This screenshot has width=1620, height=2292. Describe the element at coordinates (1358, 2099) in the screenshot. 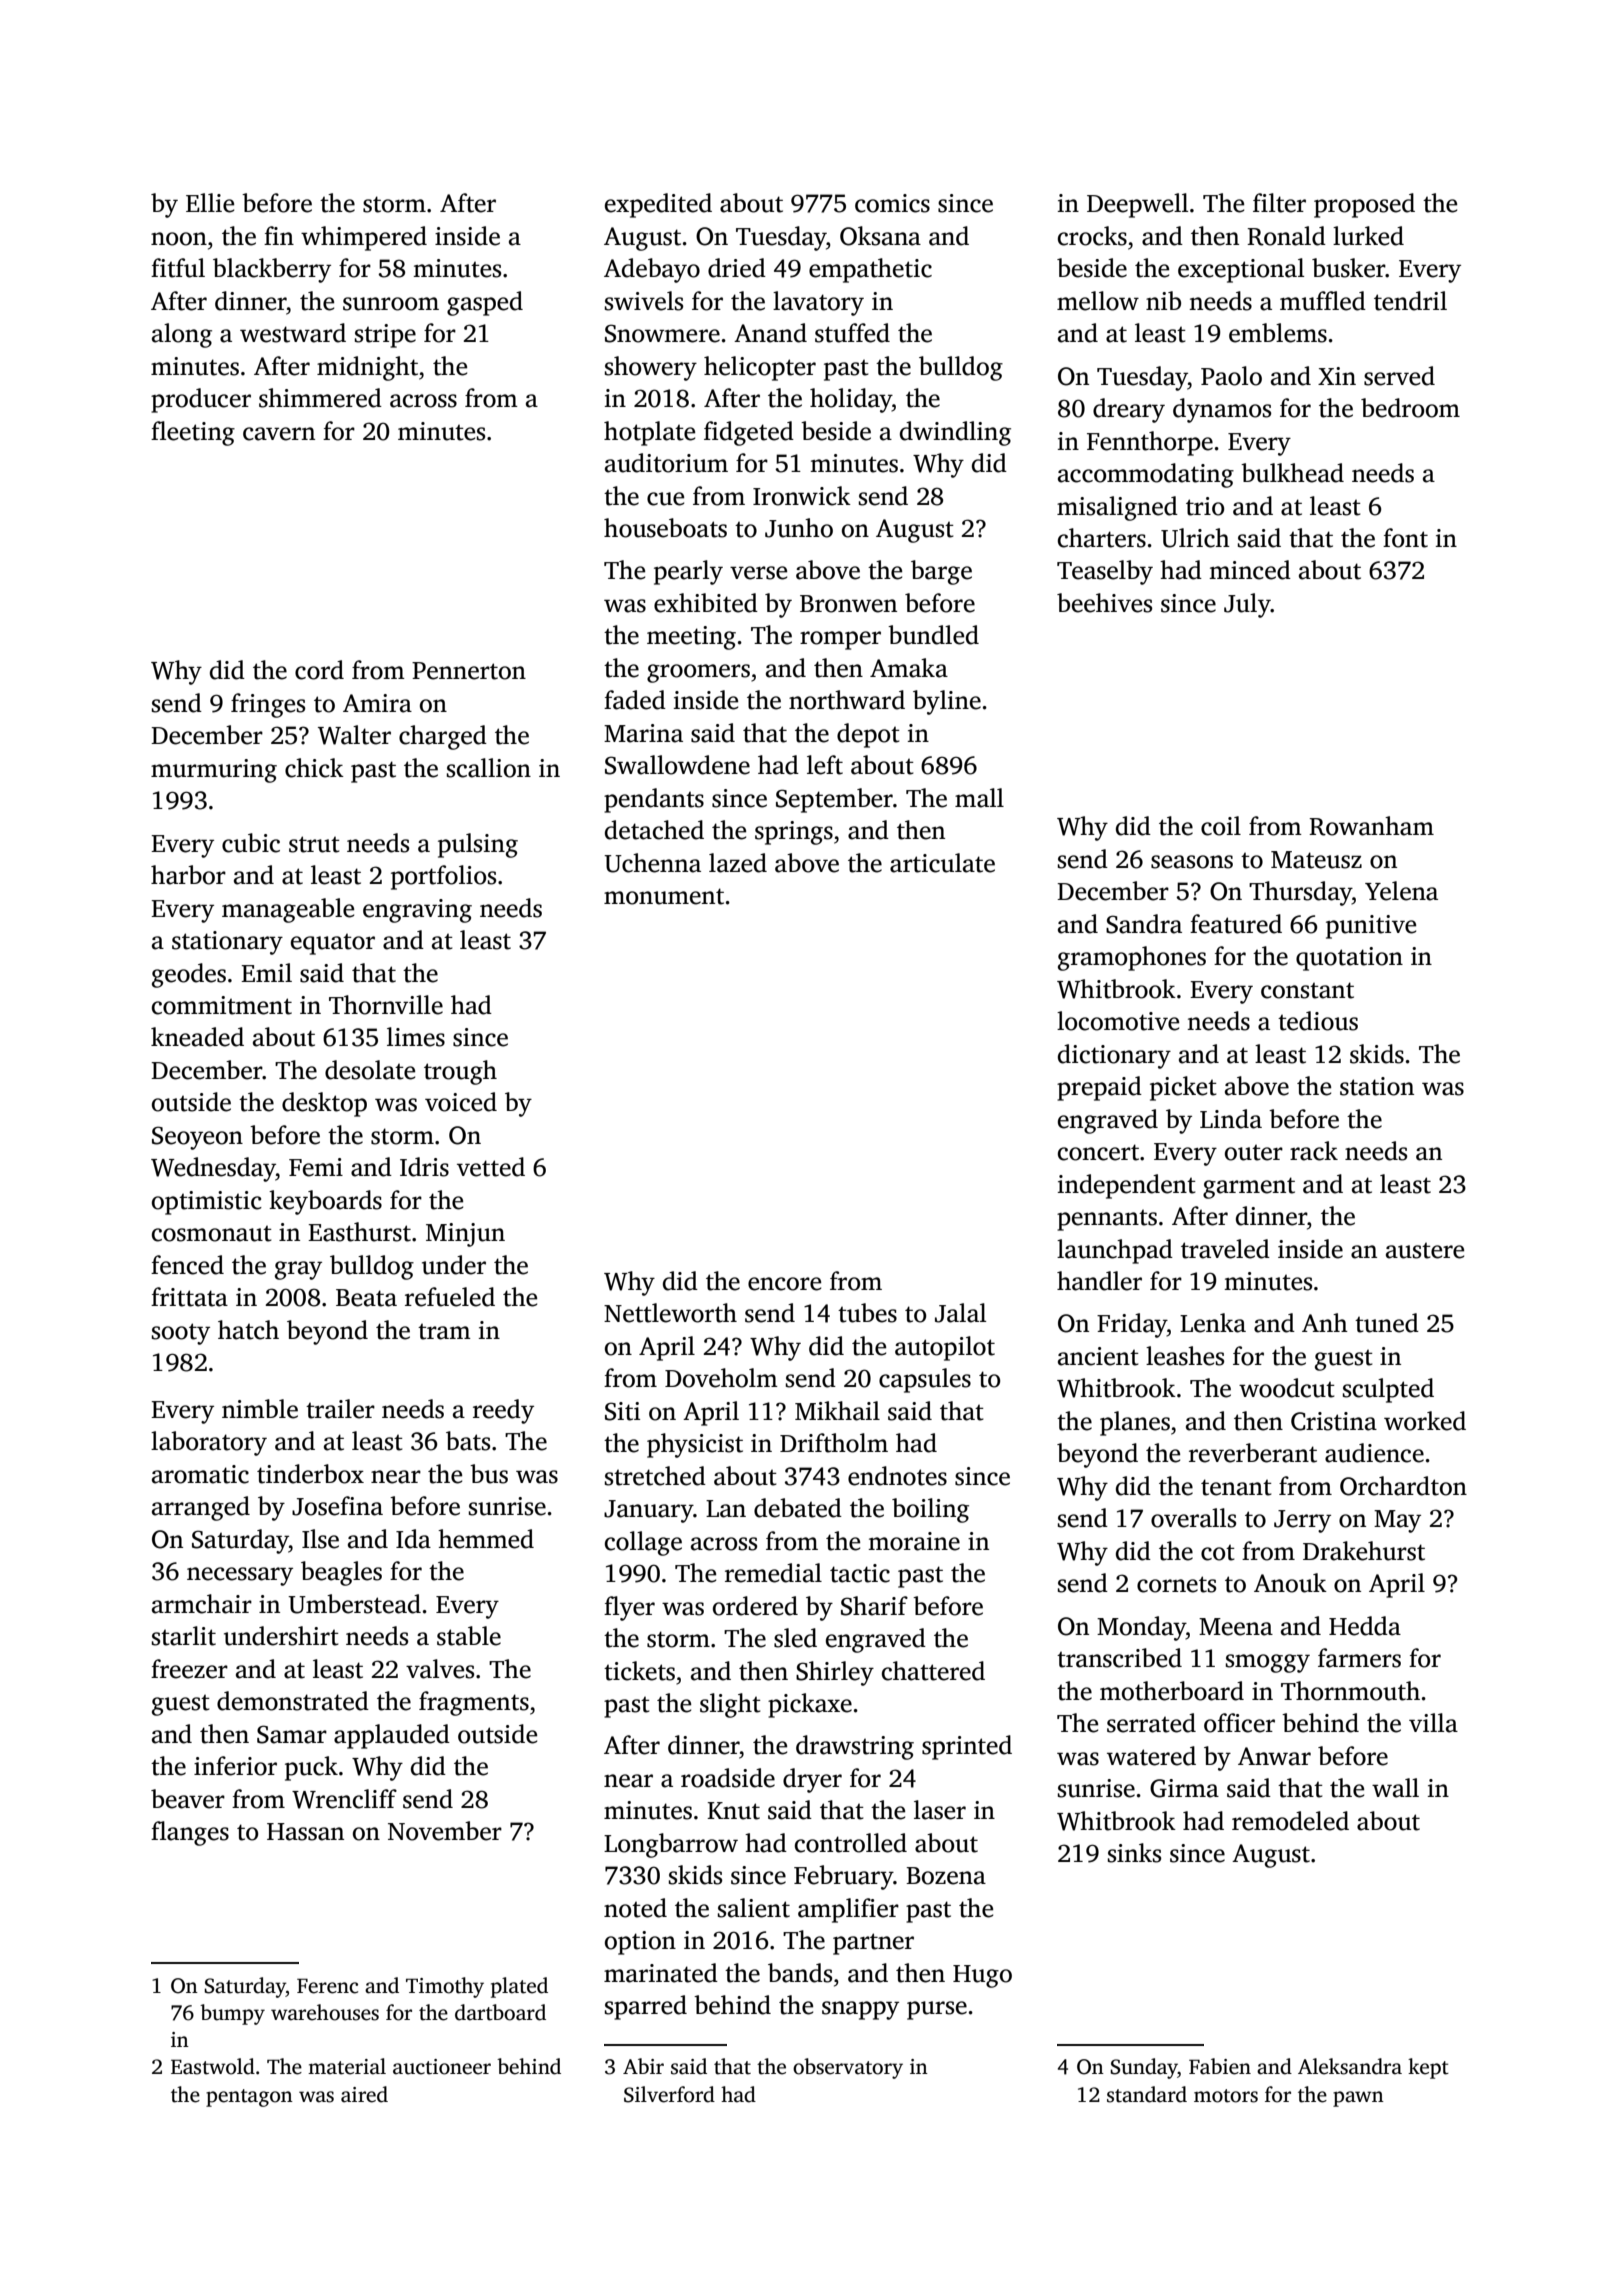

I see `pawn` at that location.
